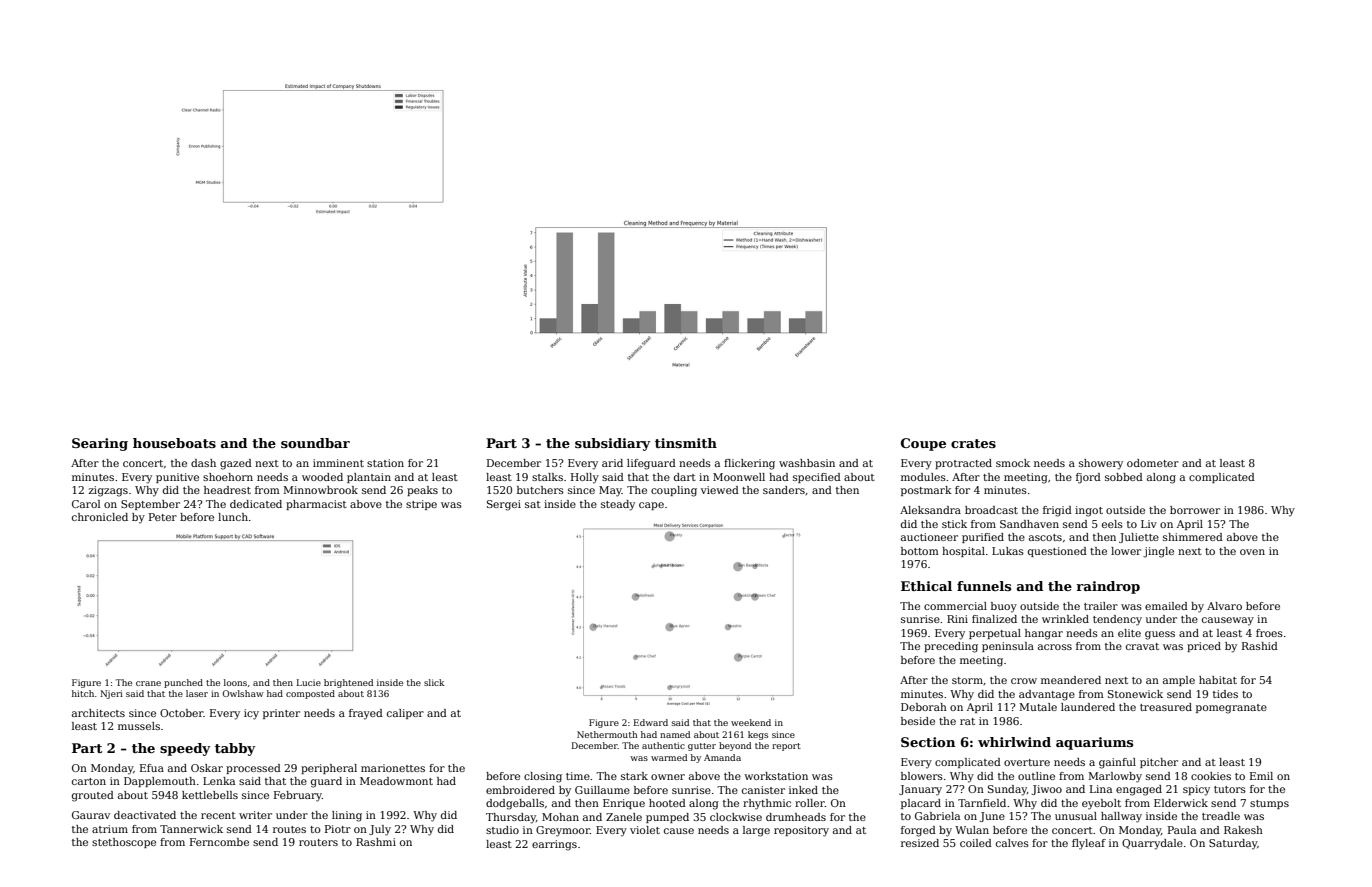 The image size is (1372, 887). I want to click on slick, so click(434, 682).
